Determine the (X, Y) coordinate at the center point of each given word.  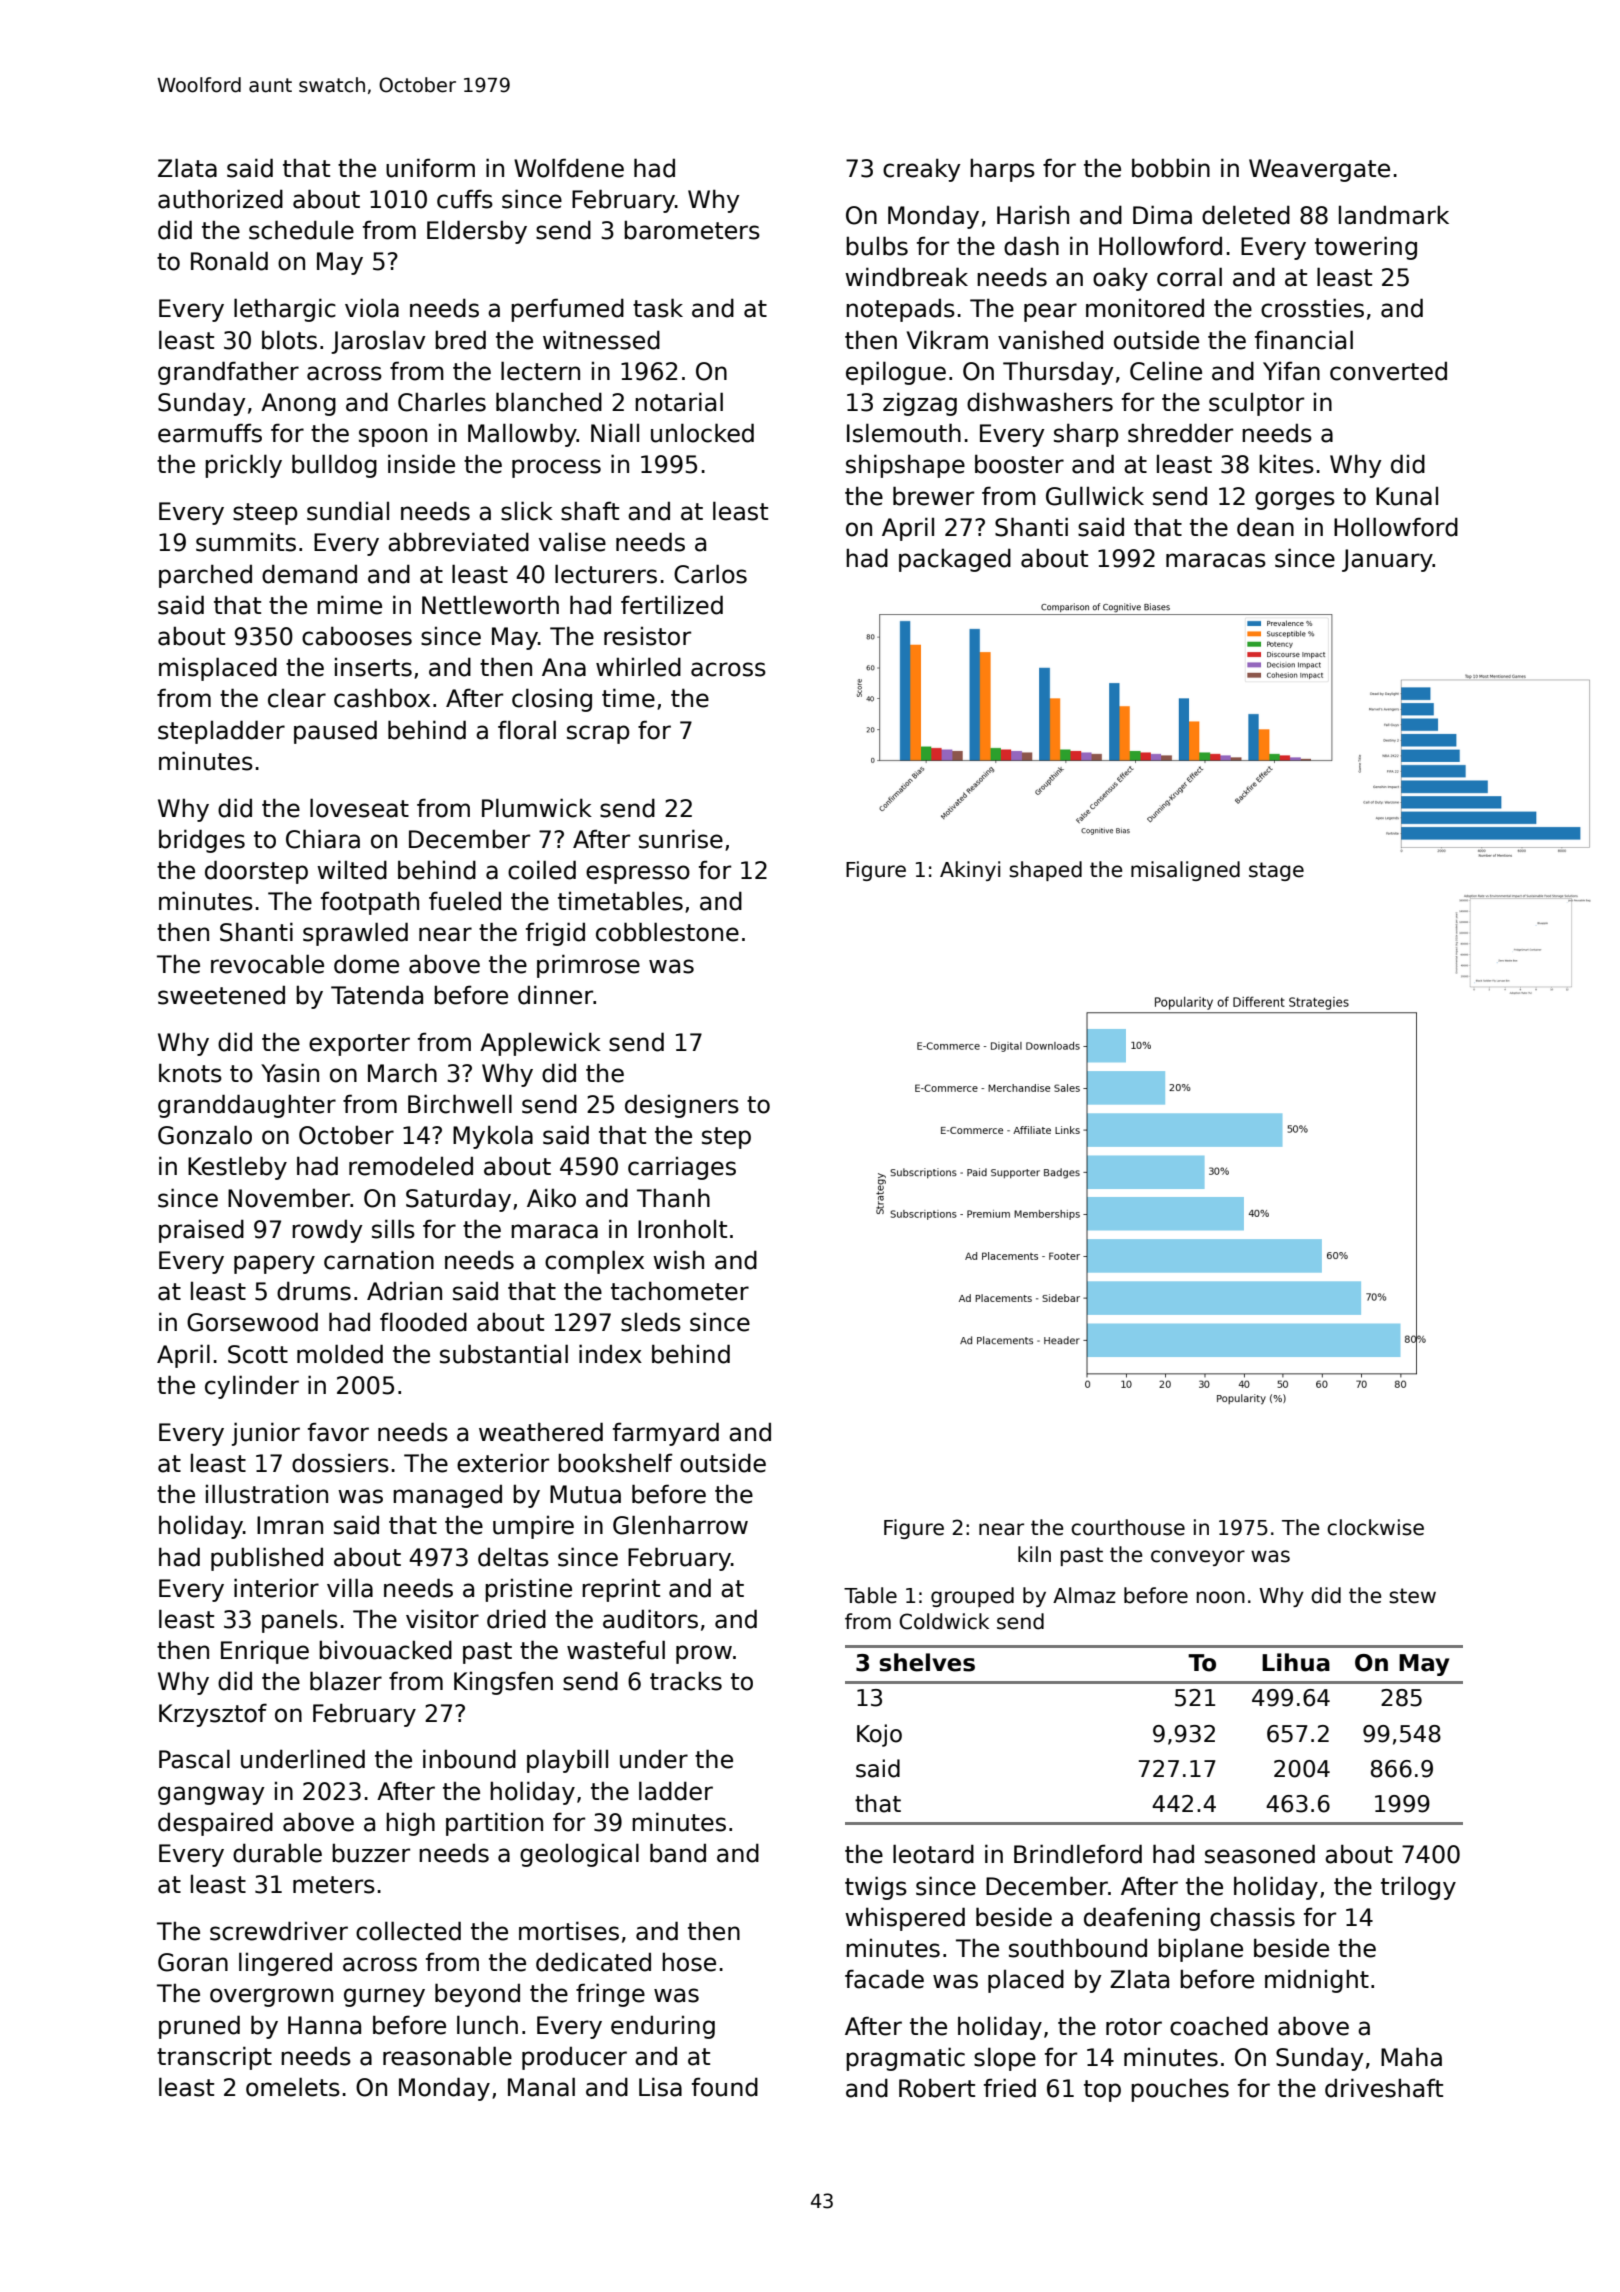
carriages (682, 1168)
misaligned (1185, 871)
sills (393, 1229)
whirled (638, 667)
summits (246, 542)
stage (1276, 871)
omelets (293, 2087)
